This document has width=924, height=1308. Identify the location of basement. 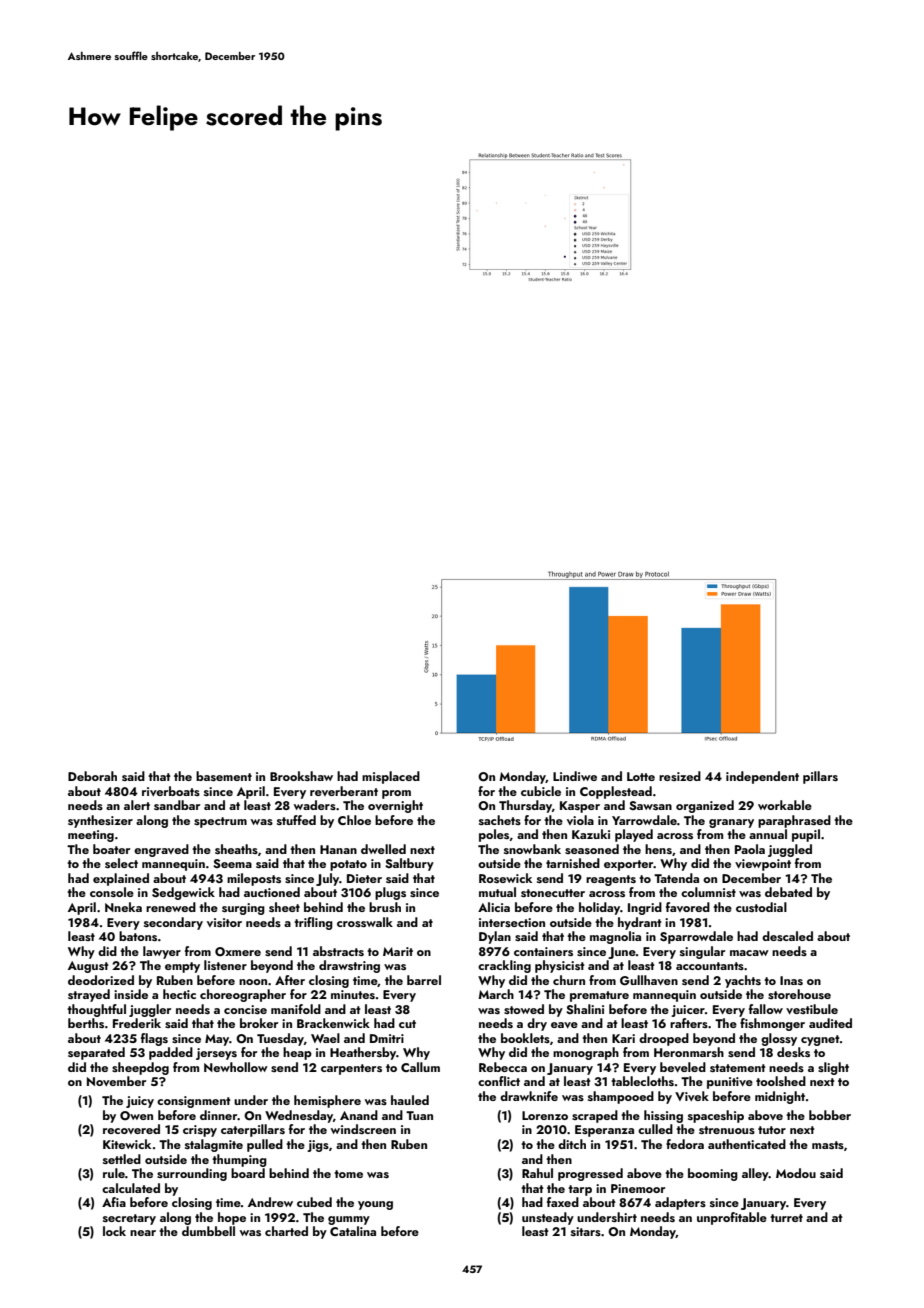
(224, 776).
